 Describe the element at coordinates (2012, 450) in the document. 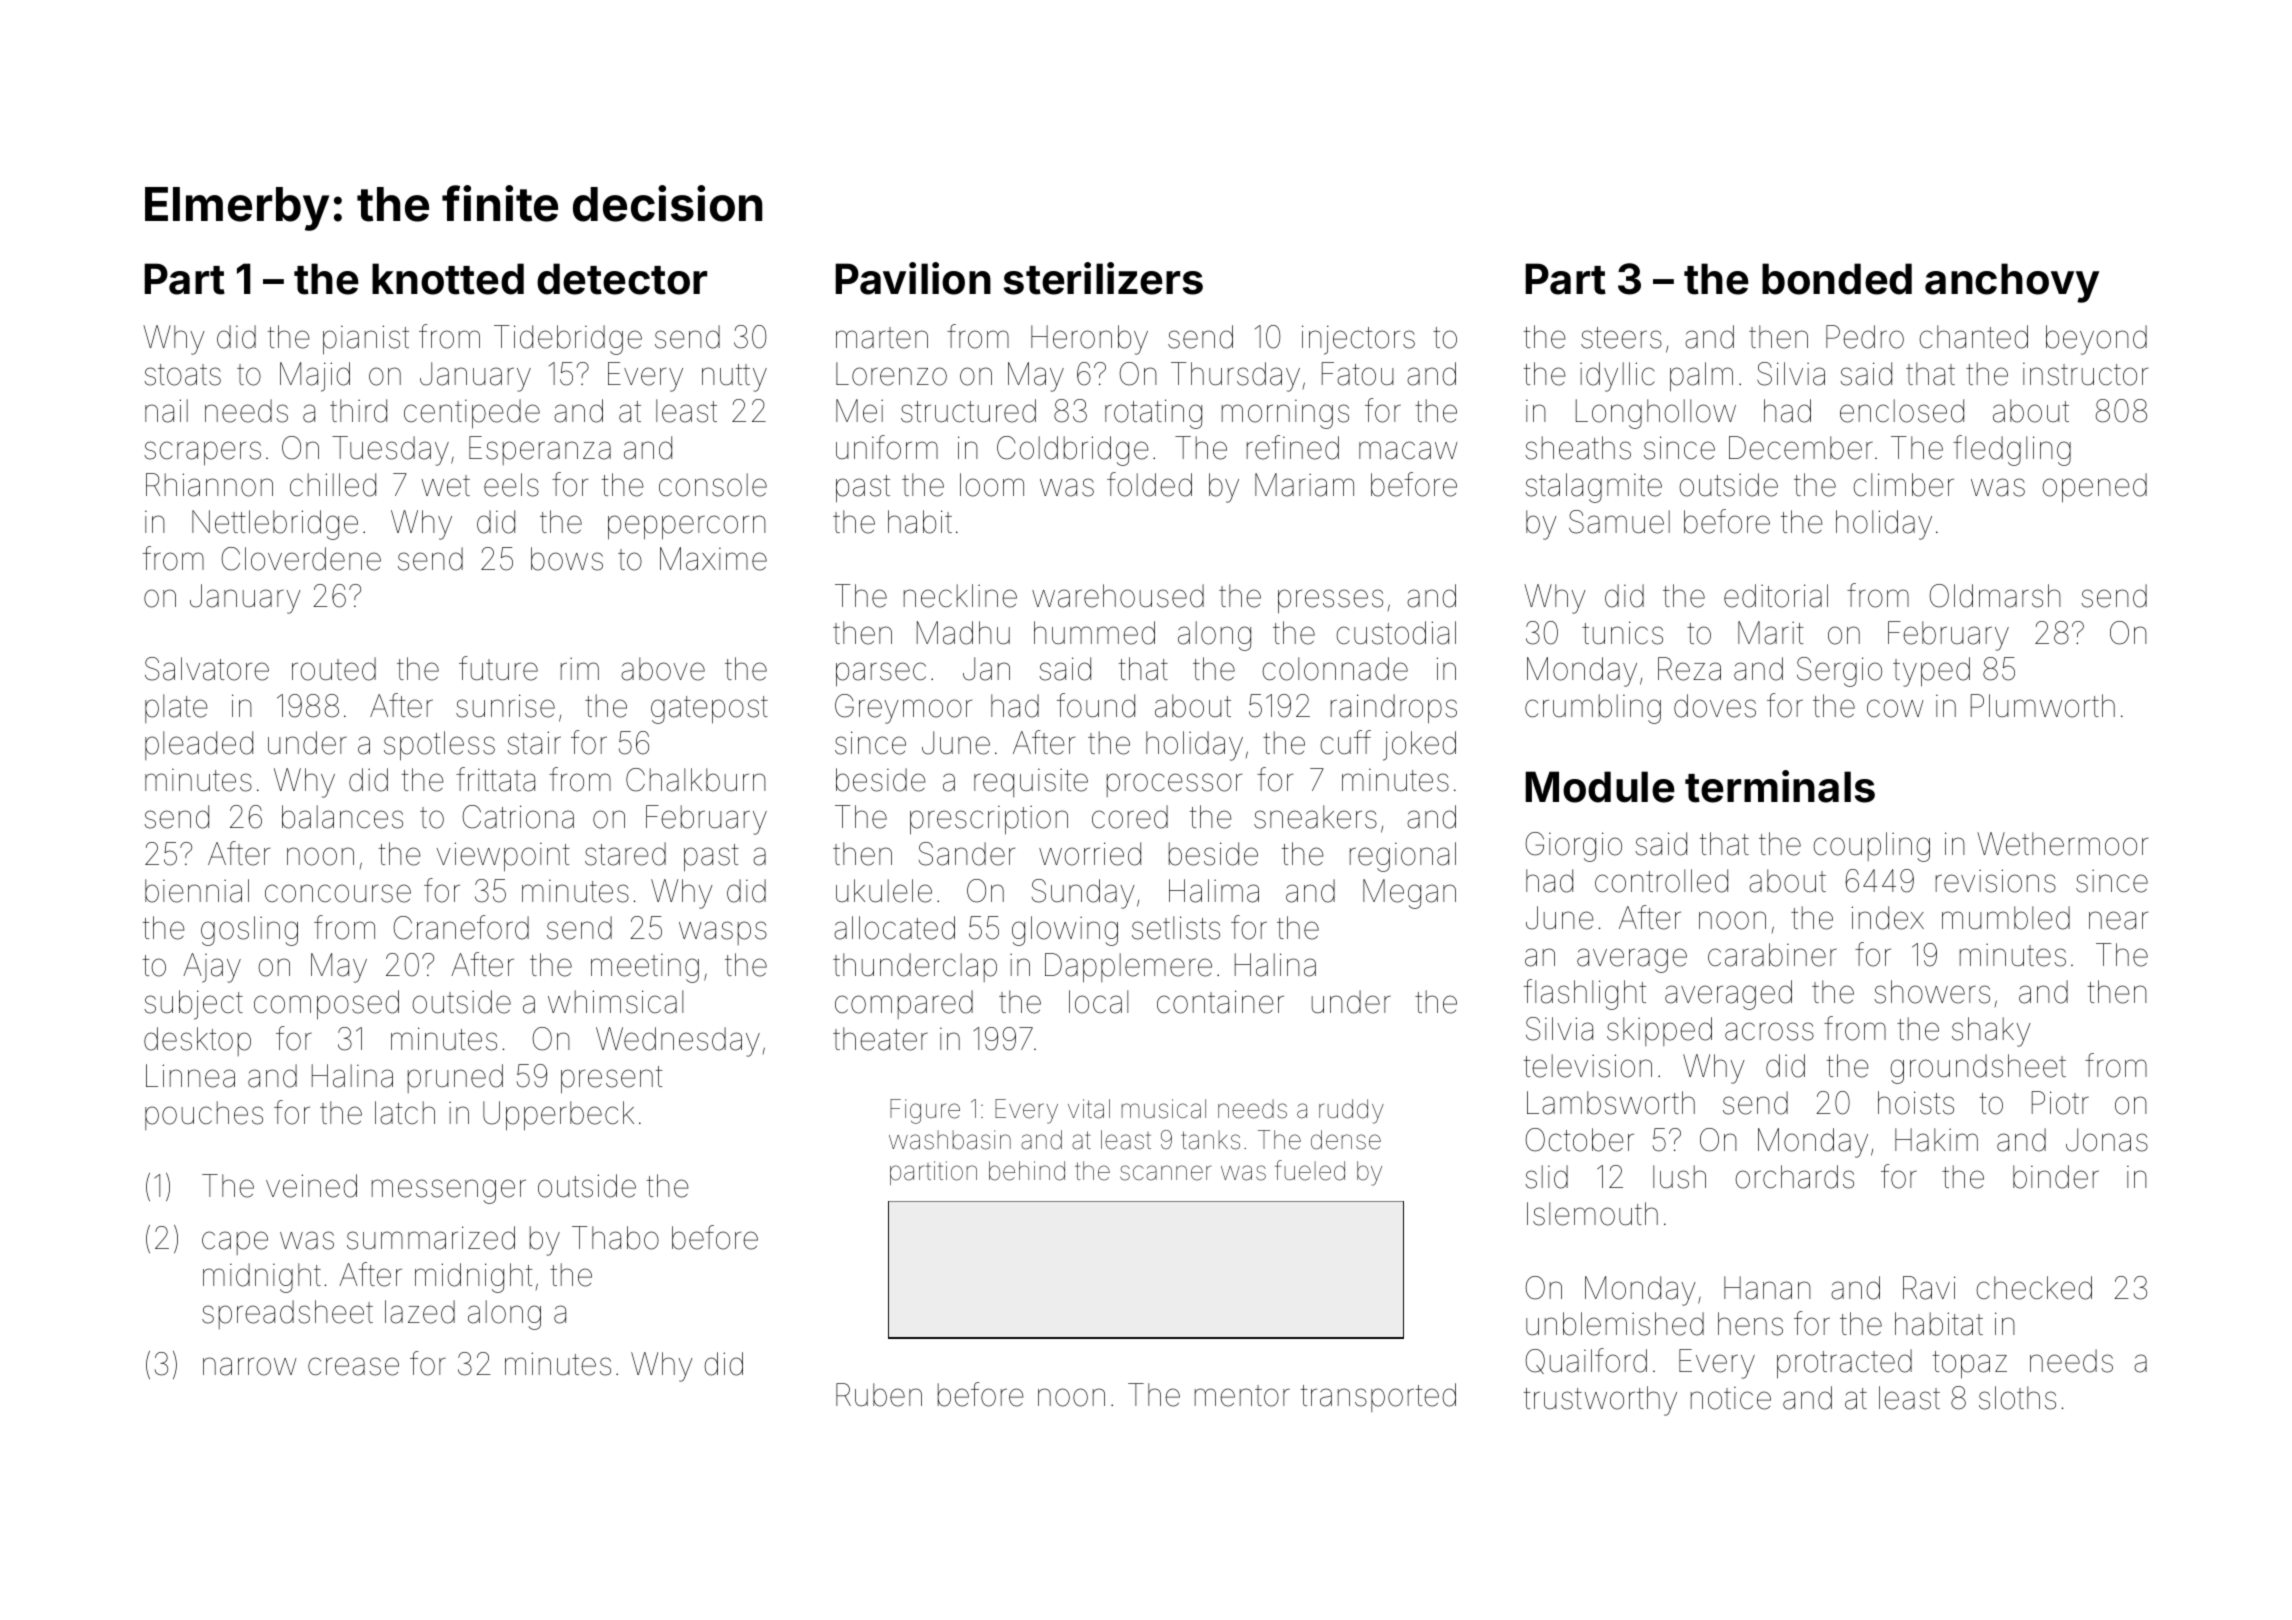

I see `fledgling` at that location.
